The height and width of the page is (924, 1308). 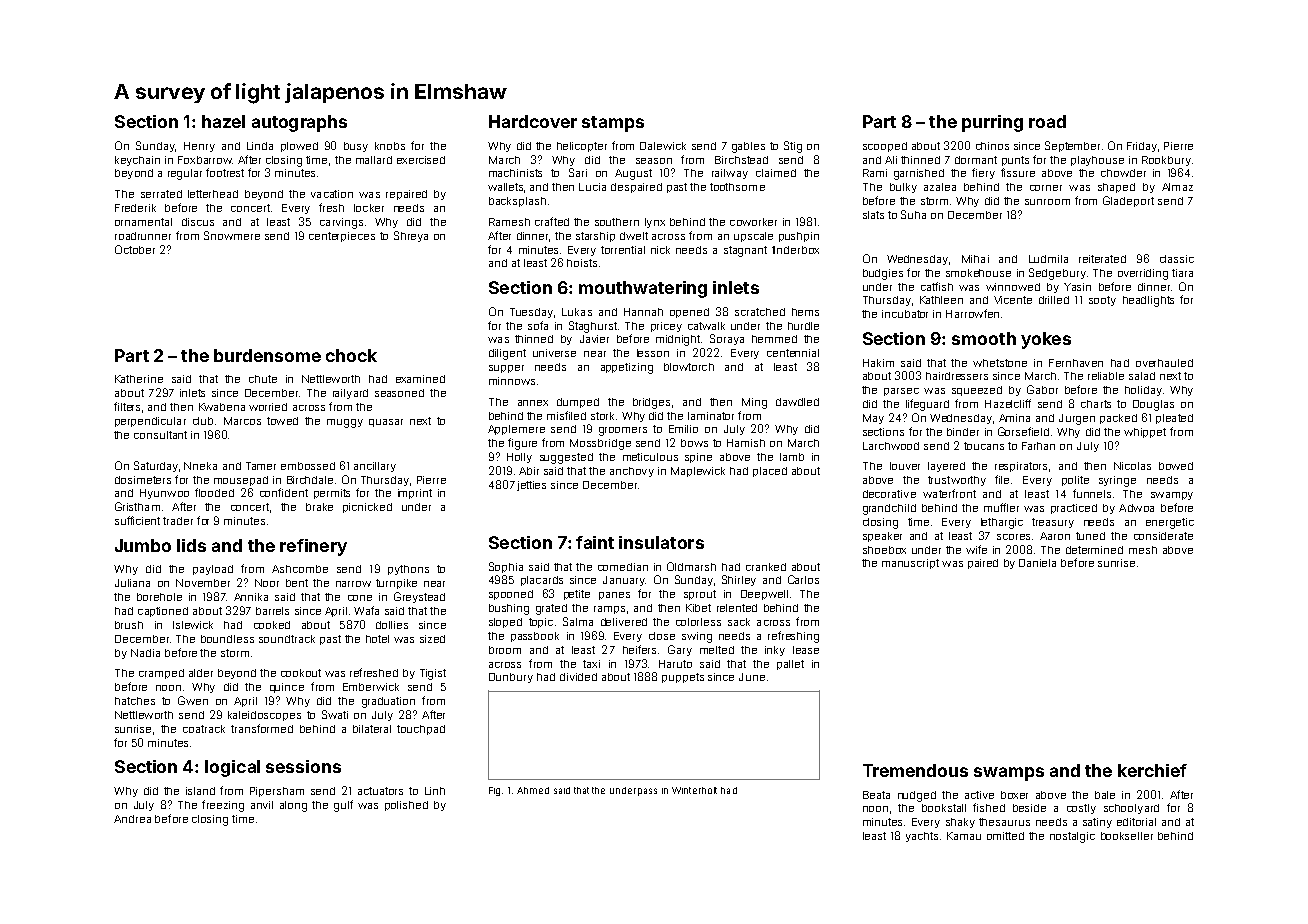 What do you see at coordinates (624, 581) in the page?
I see `January` at bounding box center [624, 581].
